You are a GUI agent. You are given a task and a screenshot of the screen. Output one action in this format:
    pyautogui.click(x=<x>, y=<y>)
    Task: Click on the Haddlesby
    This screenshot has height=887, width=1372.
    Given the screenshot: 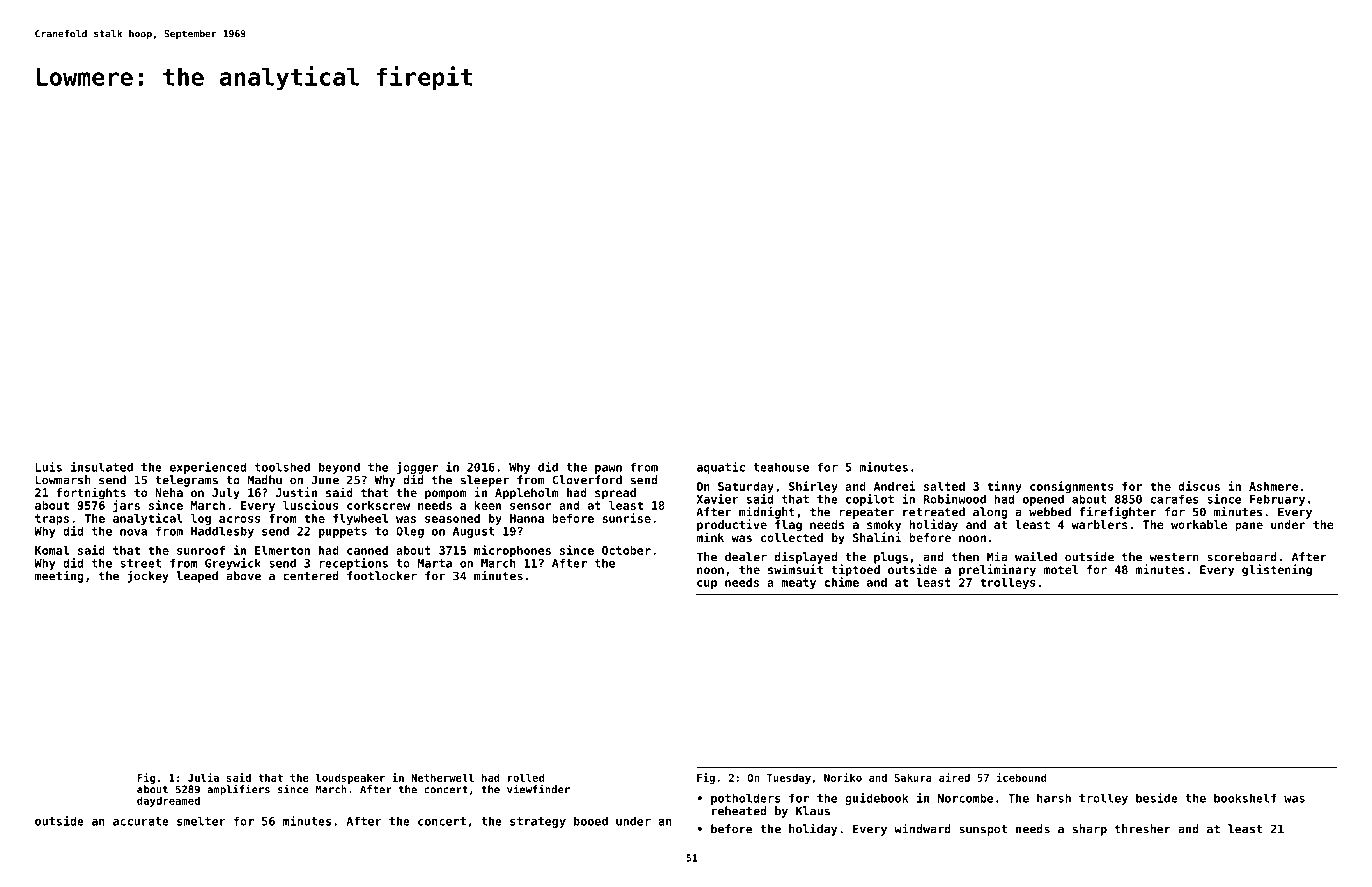 What is the action you would take?
    pyautogui.click(x=222, y=532)
